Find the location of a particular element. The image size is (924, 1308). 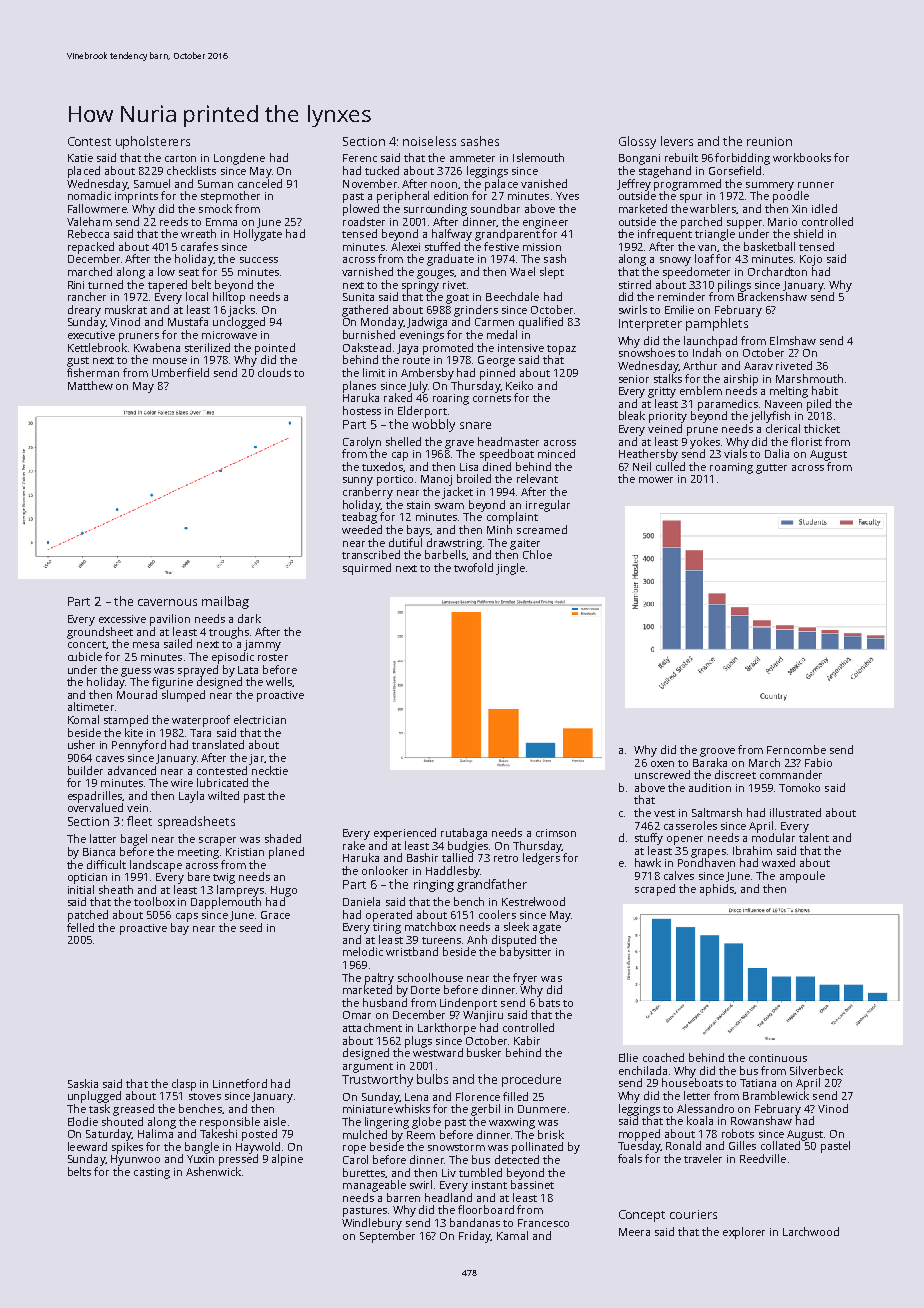

Katie is located at coordinates (80, 158).
